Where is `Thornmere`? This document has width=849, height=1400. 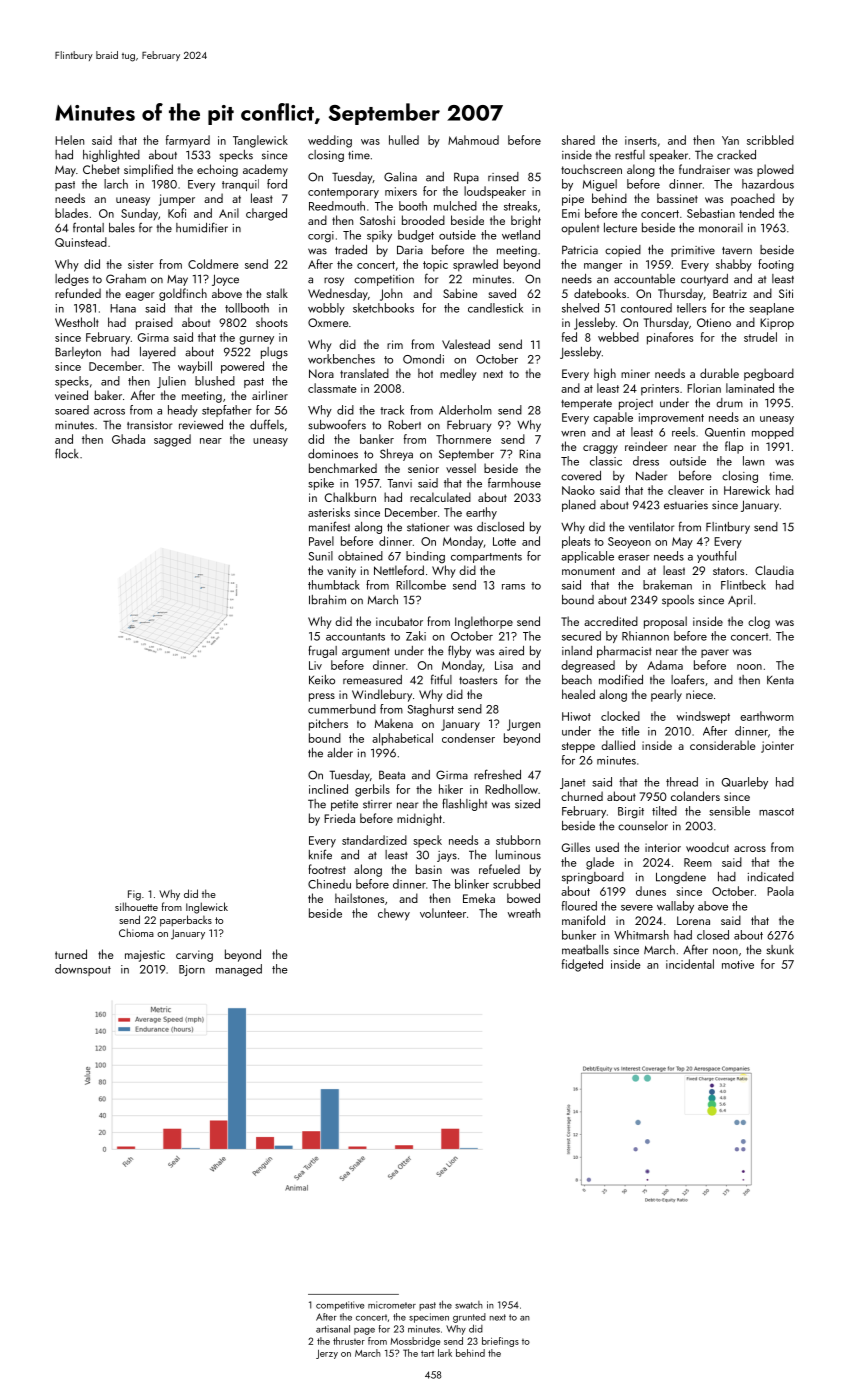 Thornmere is located at coordinates (463, 439).
